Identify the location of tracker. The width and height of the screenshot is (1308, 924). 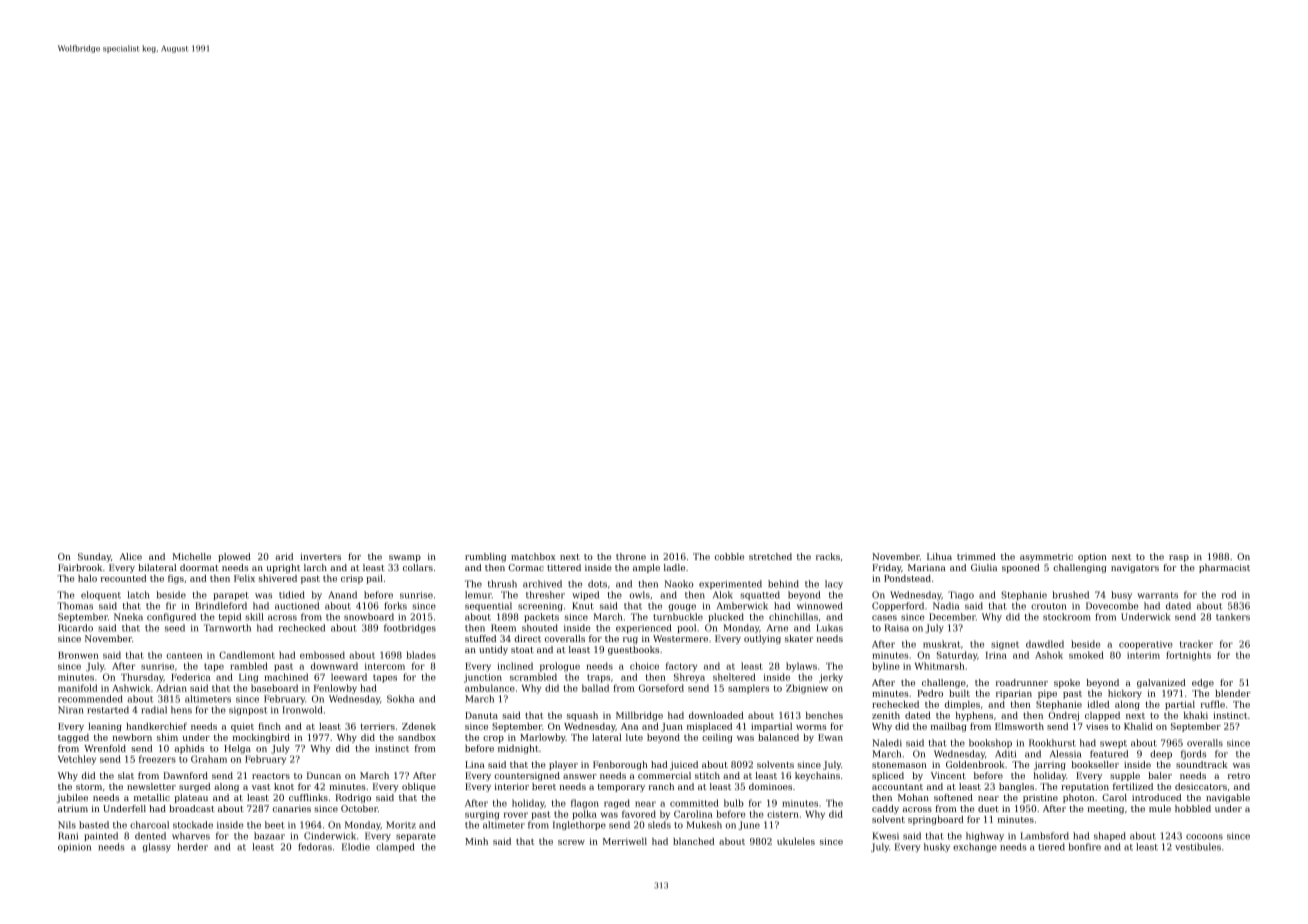
(1196, 644).
